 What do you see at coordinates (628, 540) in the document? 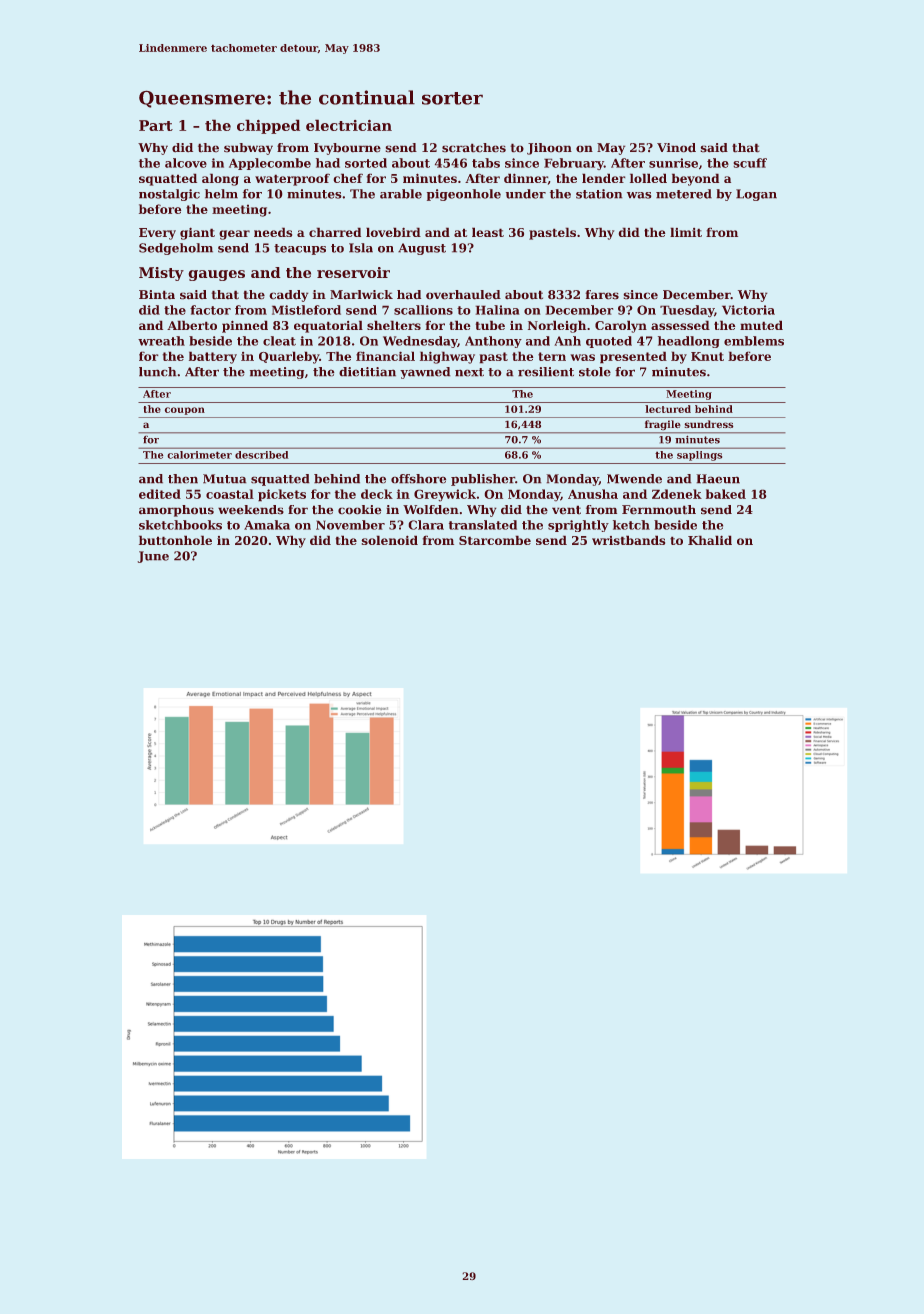
I see `wristbands` at bounding box center [628, 540].
